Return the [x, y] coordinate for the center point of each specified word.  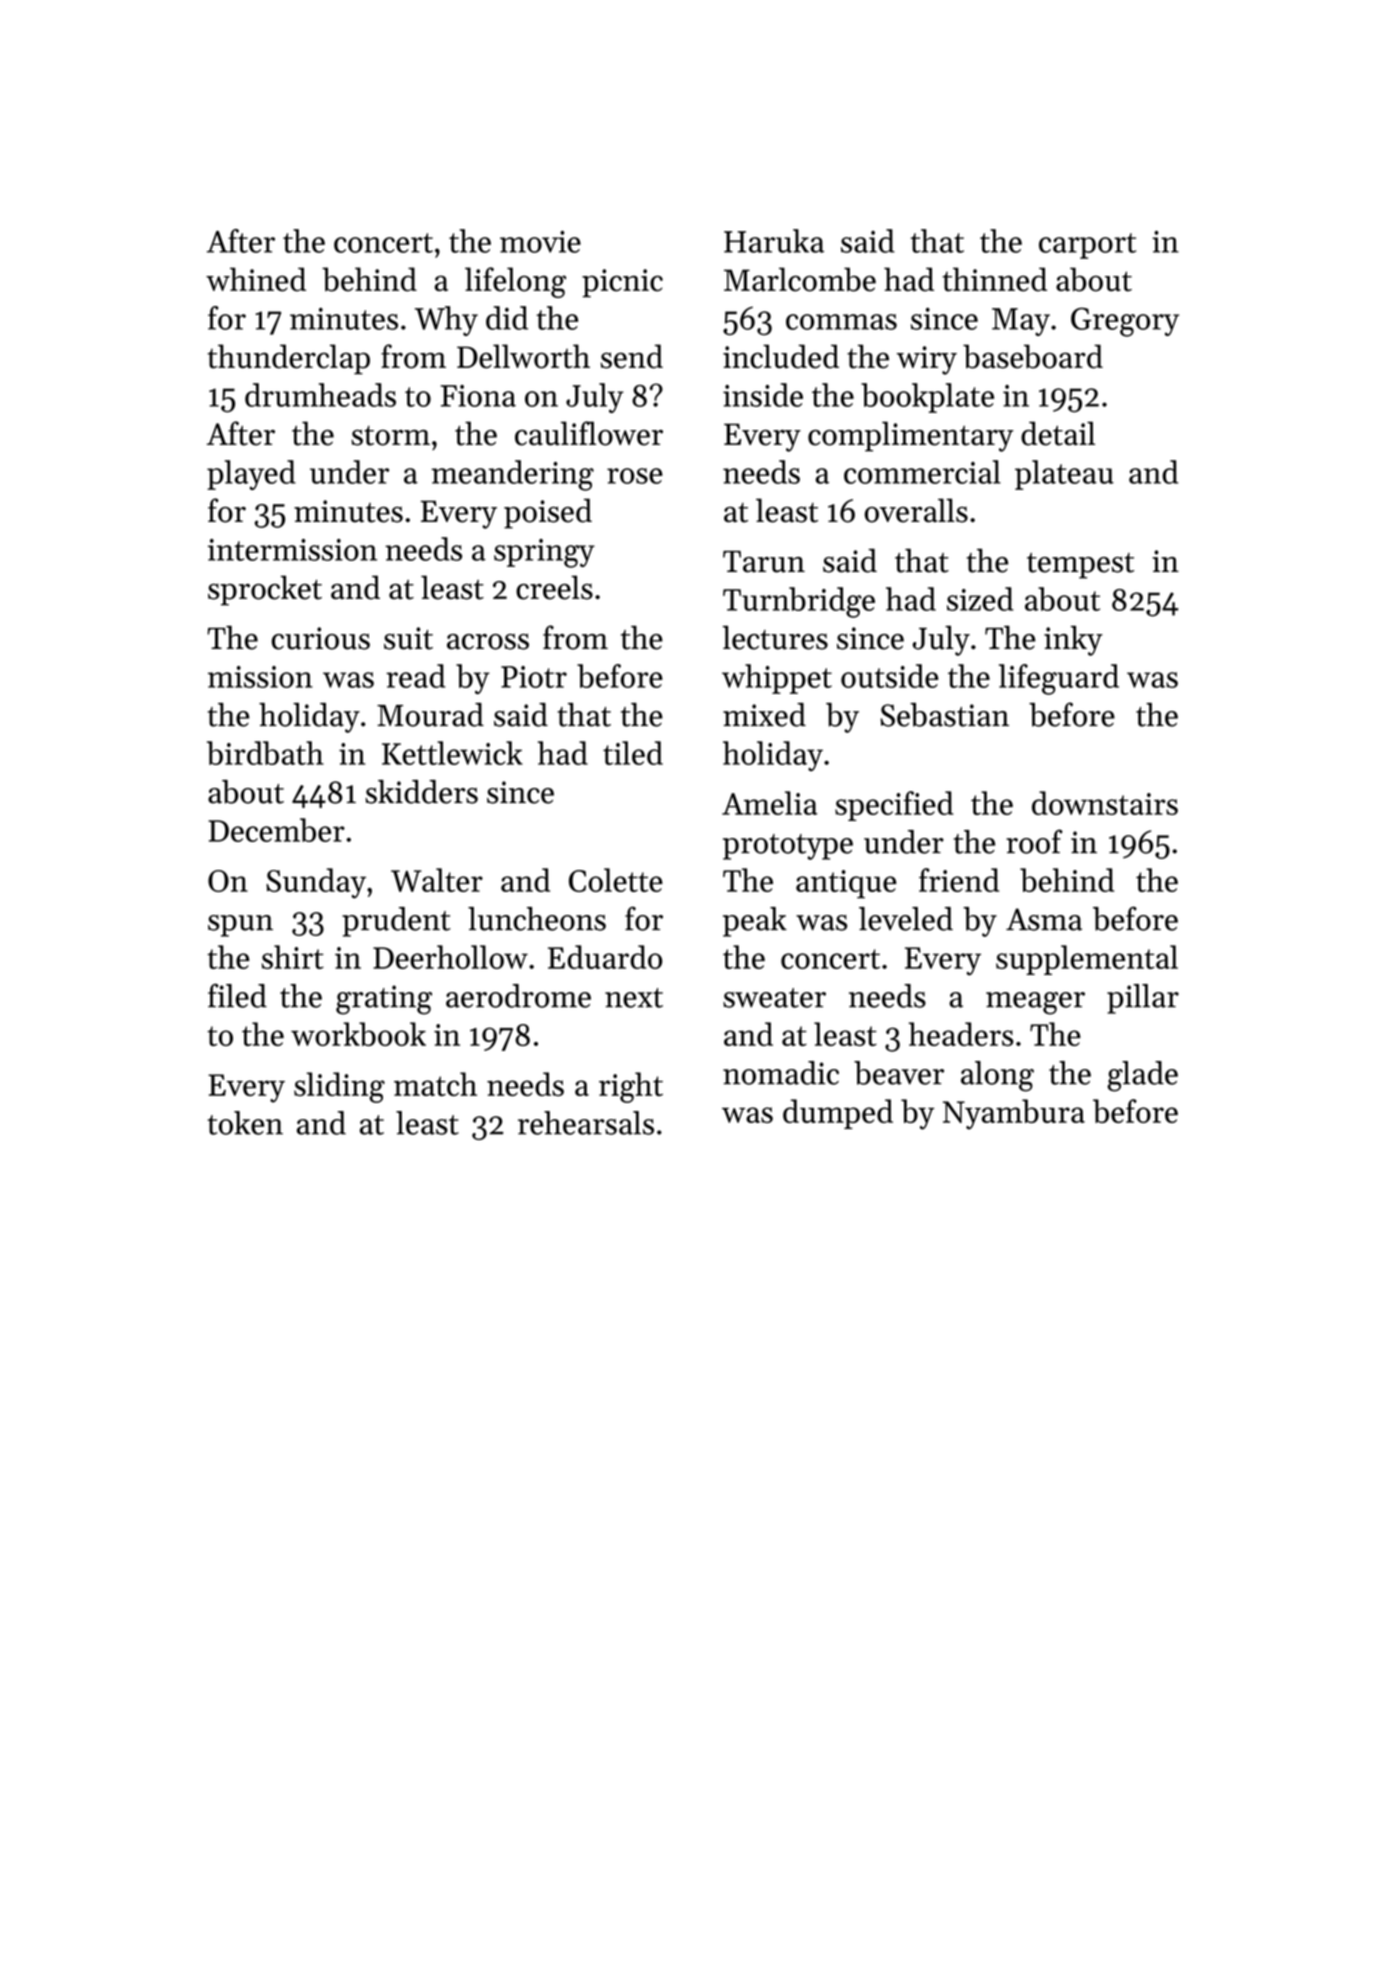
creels [554, 587]
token [245, 1123]
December [276, 830]
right [631, 1087]
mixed [764, 715]
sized [980, 599]
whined [256, 279]
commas [841, 322]
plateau [1064, 475]
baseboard [1033, 356]
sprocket [265, 590]
